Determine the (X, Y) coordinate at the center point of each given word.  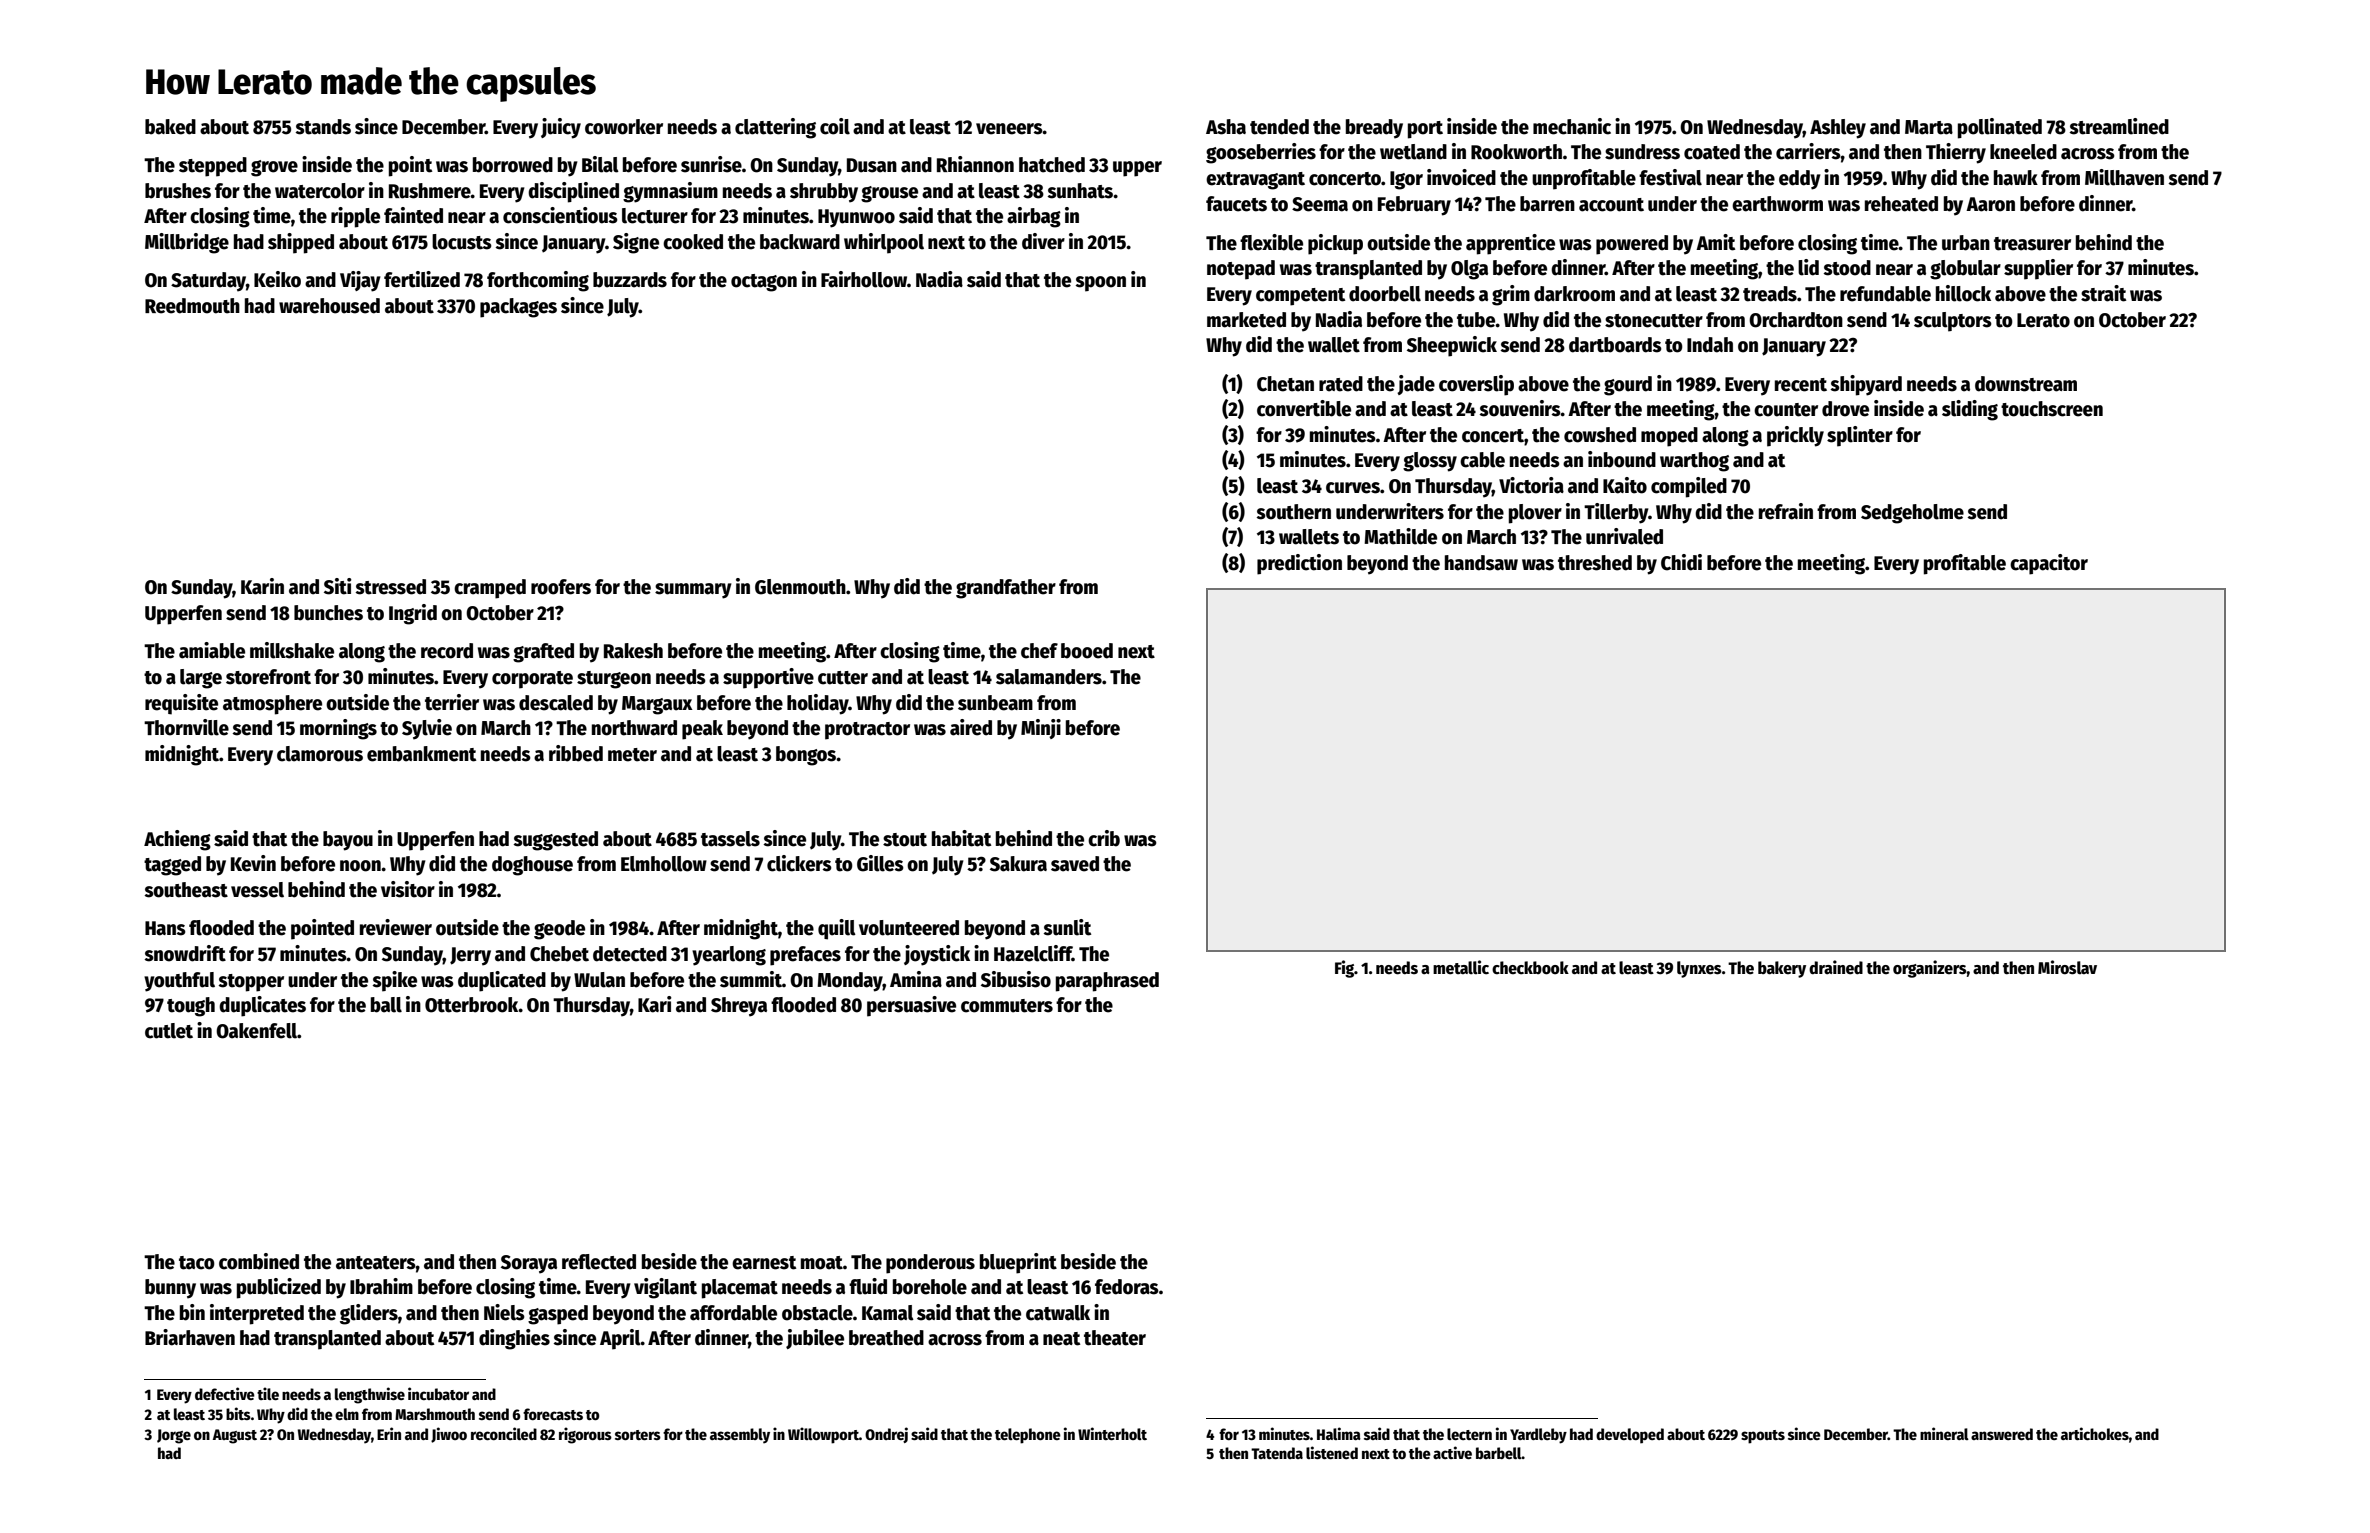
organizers (1930, 969)
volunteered (909, 928)
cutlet (169, 1031)
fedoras (1127, 1287)
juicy (561, 128)
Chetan (1285, 384)
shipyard (1866, 385)
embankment (421, 754)
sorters (638, 1435)
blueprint (1018, 1263)
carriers (1808, 151)
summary (693, 591)
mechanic (1572, 126)
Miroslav (2067, 967)
